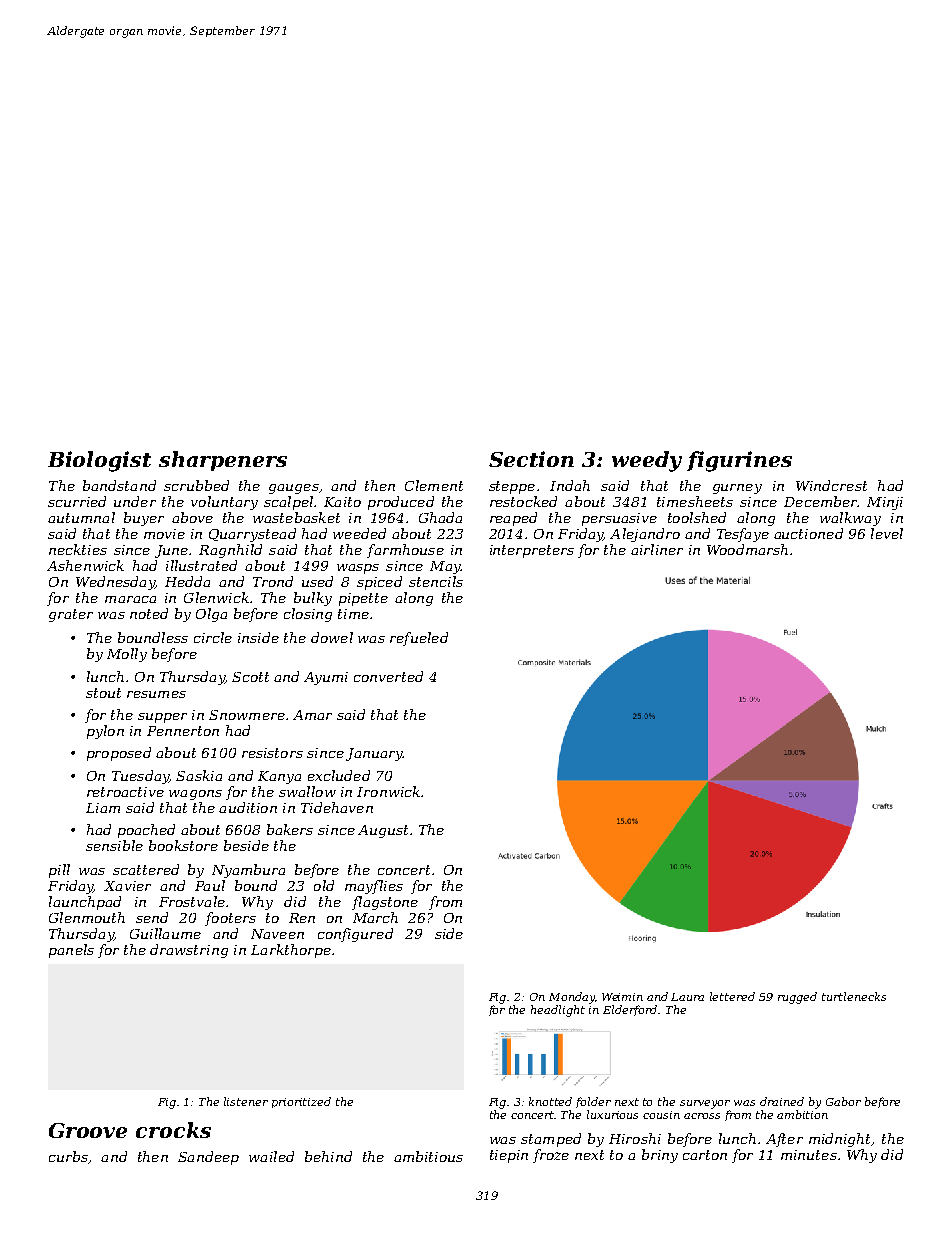 Image resolution: width=952 pixels, height=1233 pixels. What do you see at coordinates (854, 996) in the screenshot?
I see `turtlenecks` at bounding box center [854, 996].
